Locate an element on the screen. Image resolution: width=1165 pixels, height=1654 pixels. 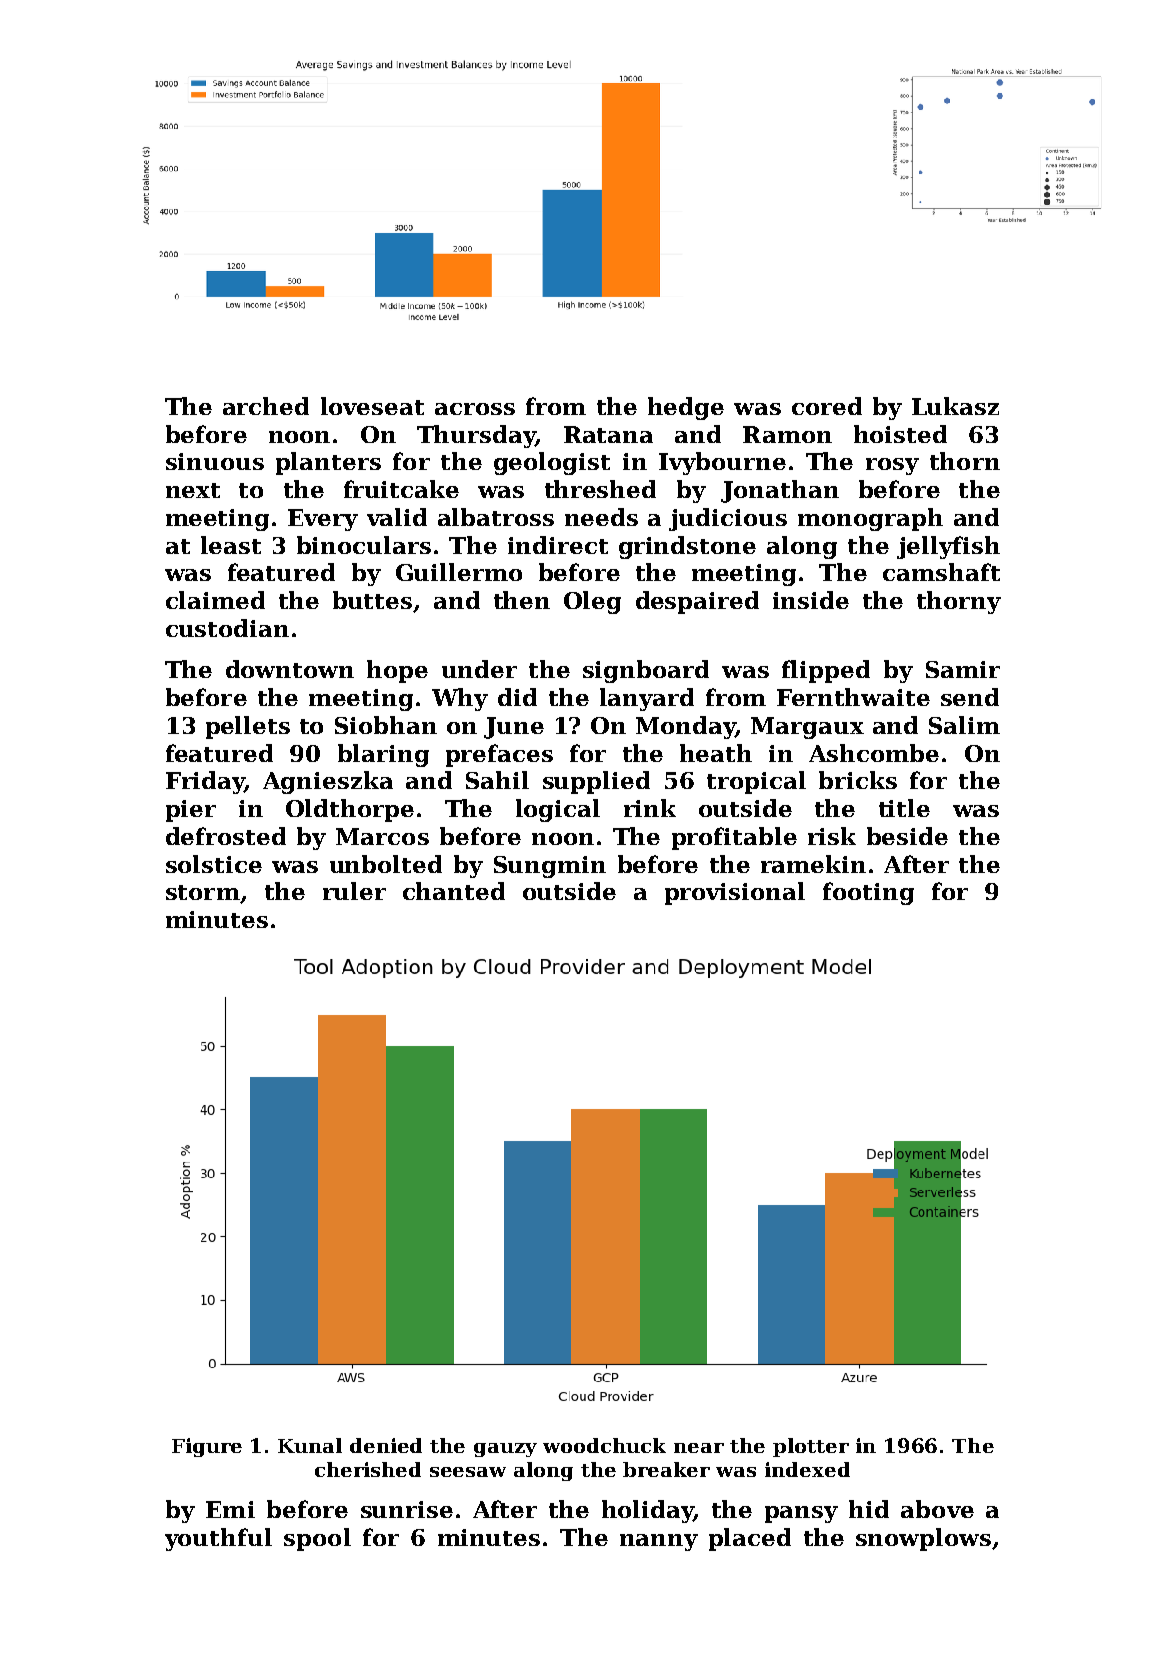
snowplows is located at coordinates (923, 1539).
